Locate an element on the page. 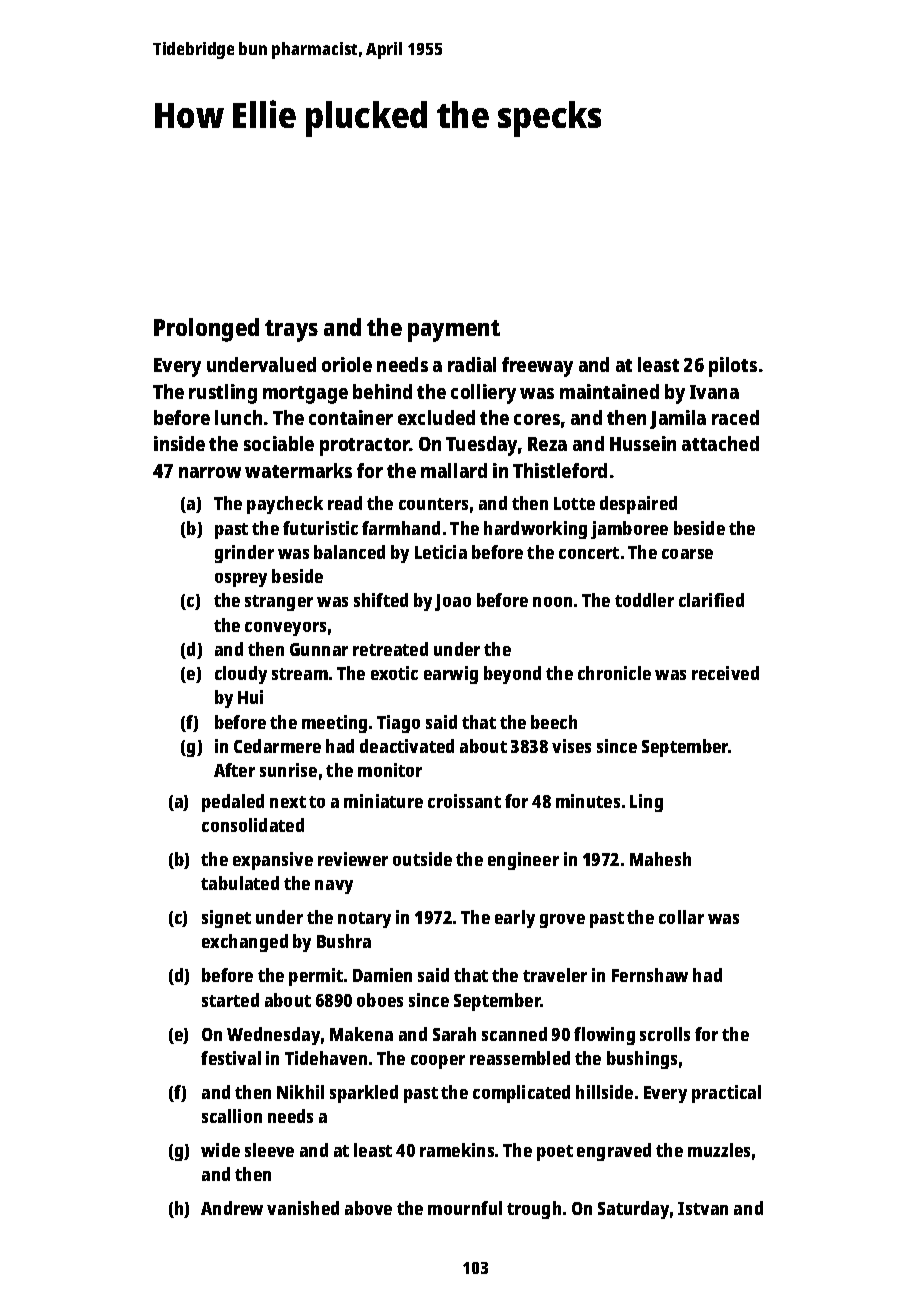 This image has width=924, height=1311. clarified is located at coordinates (711, 600).
